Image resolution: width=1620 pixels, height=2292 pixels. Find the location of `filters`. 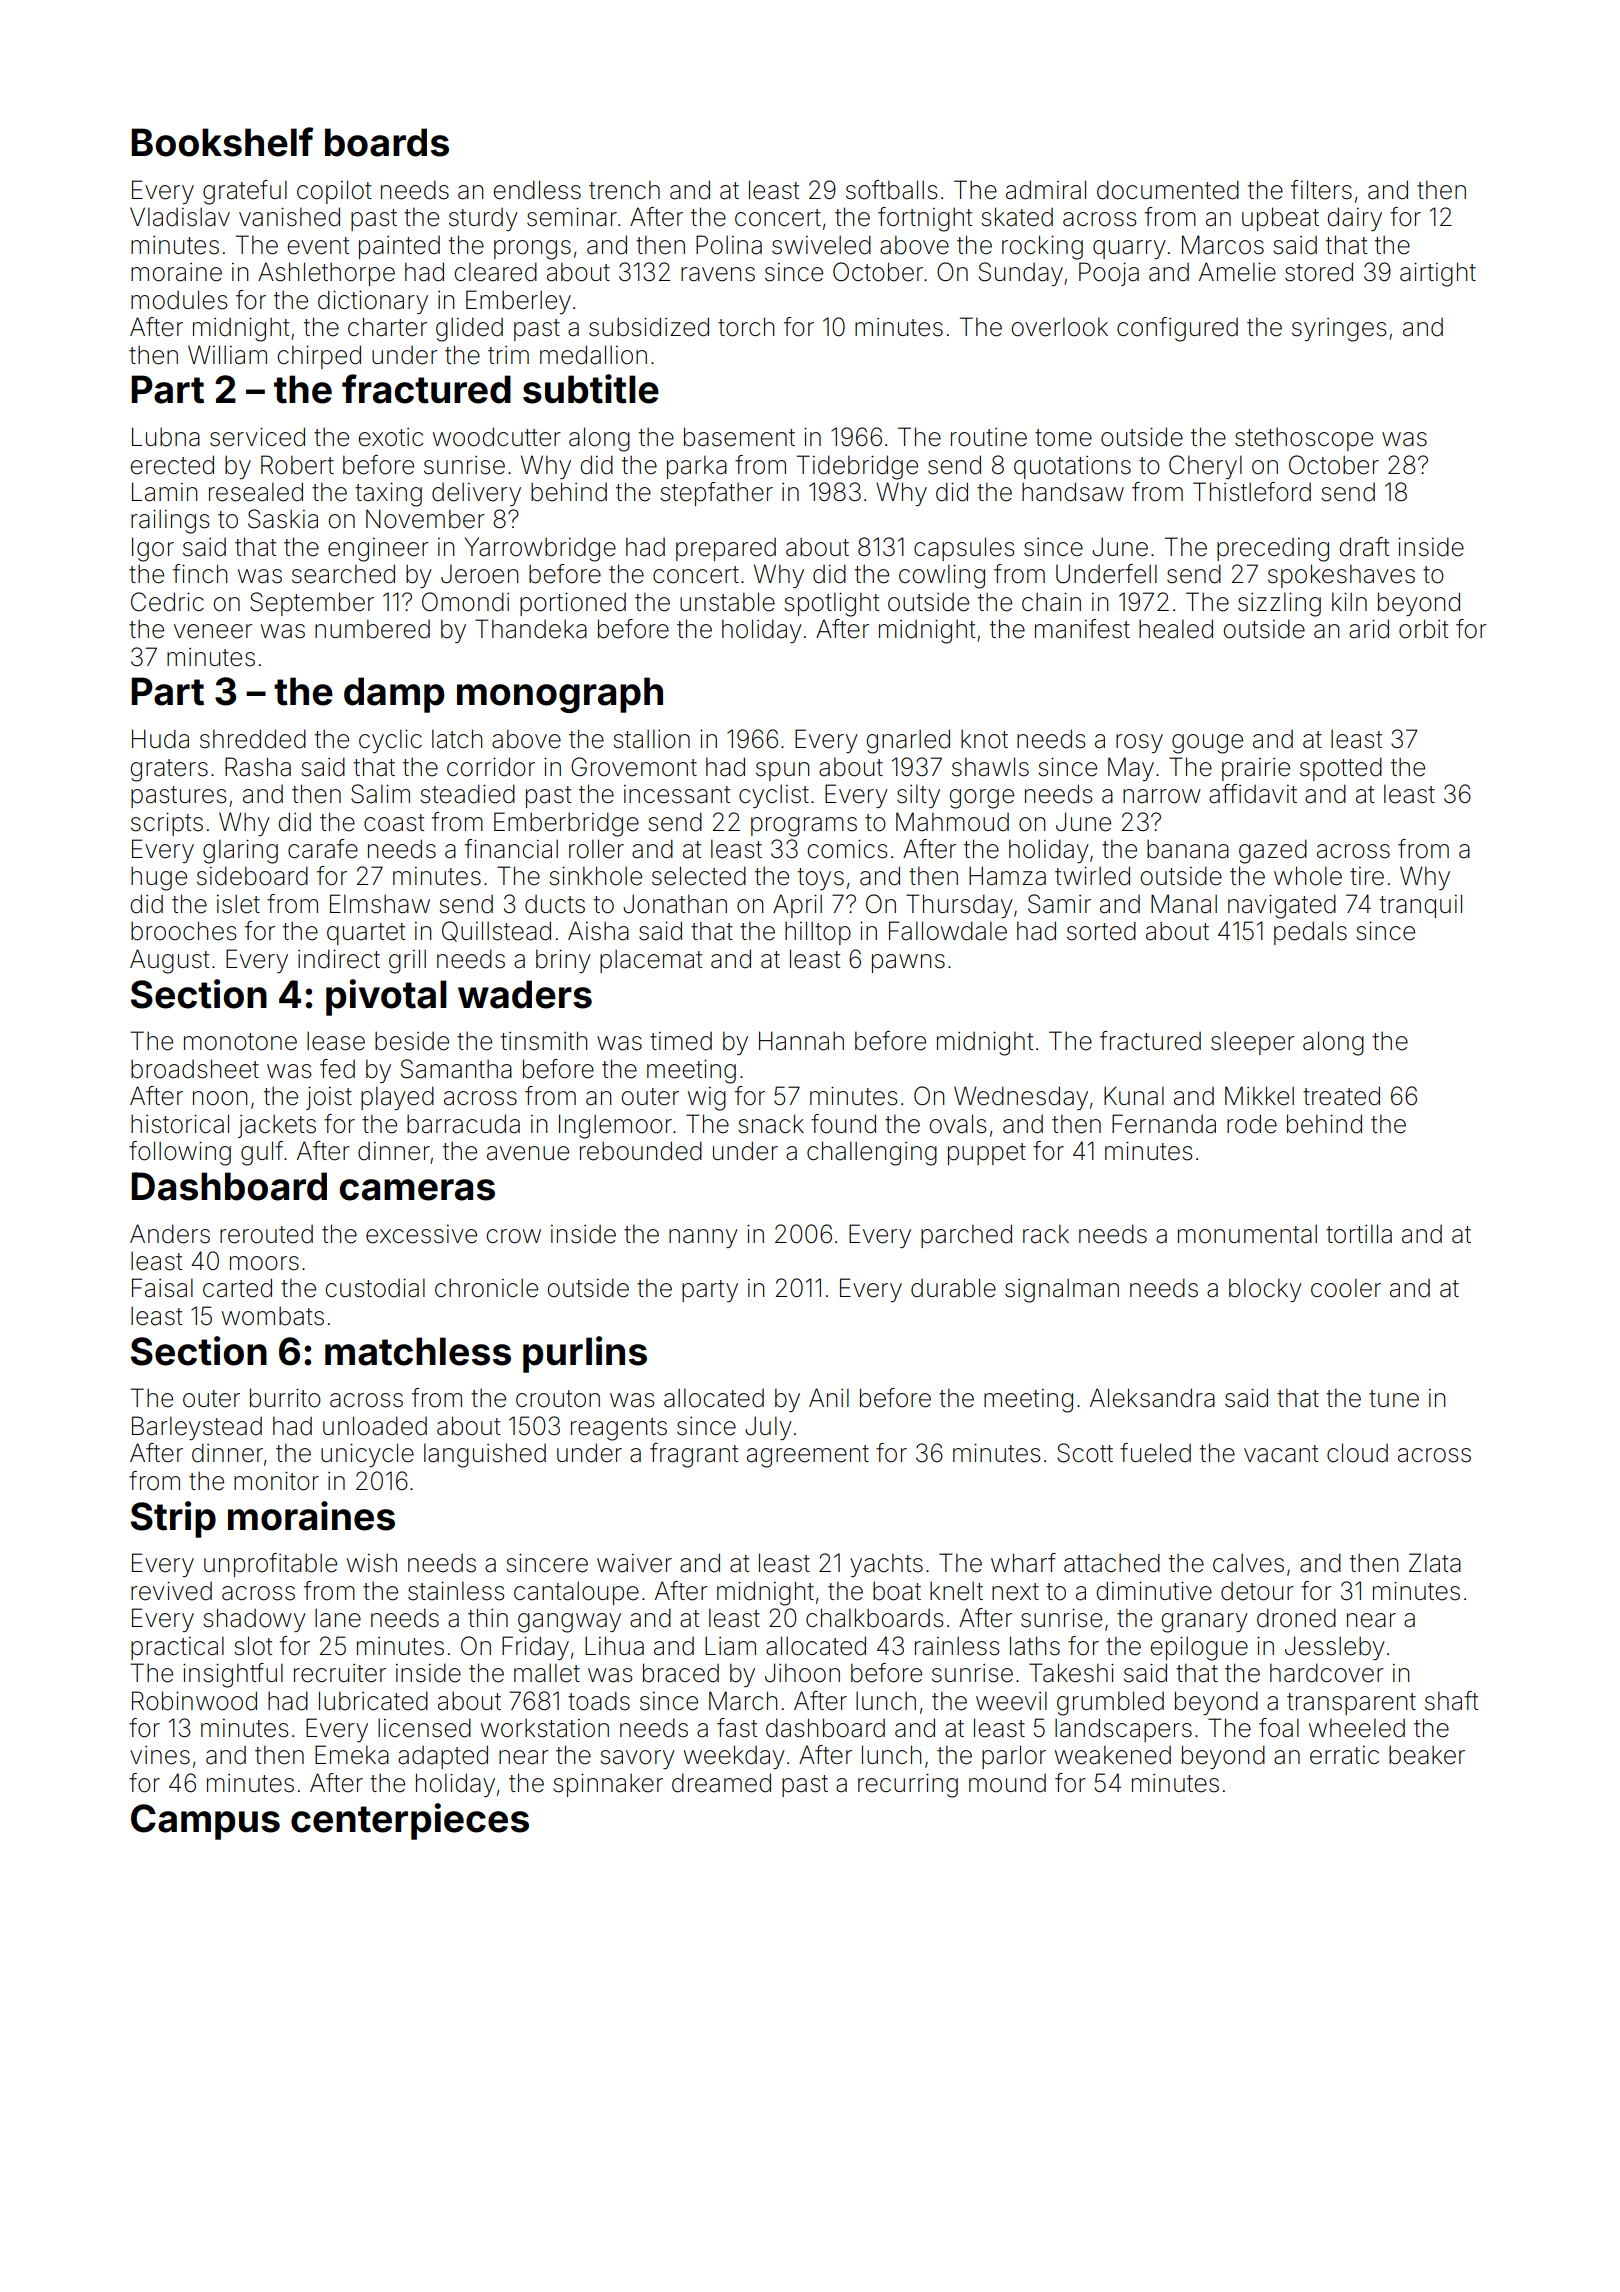

filters is located at coordinates (1321, 190).
